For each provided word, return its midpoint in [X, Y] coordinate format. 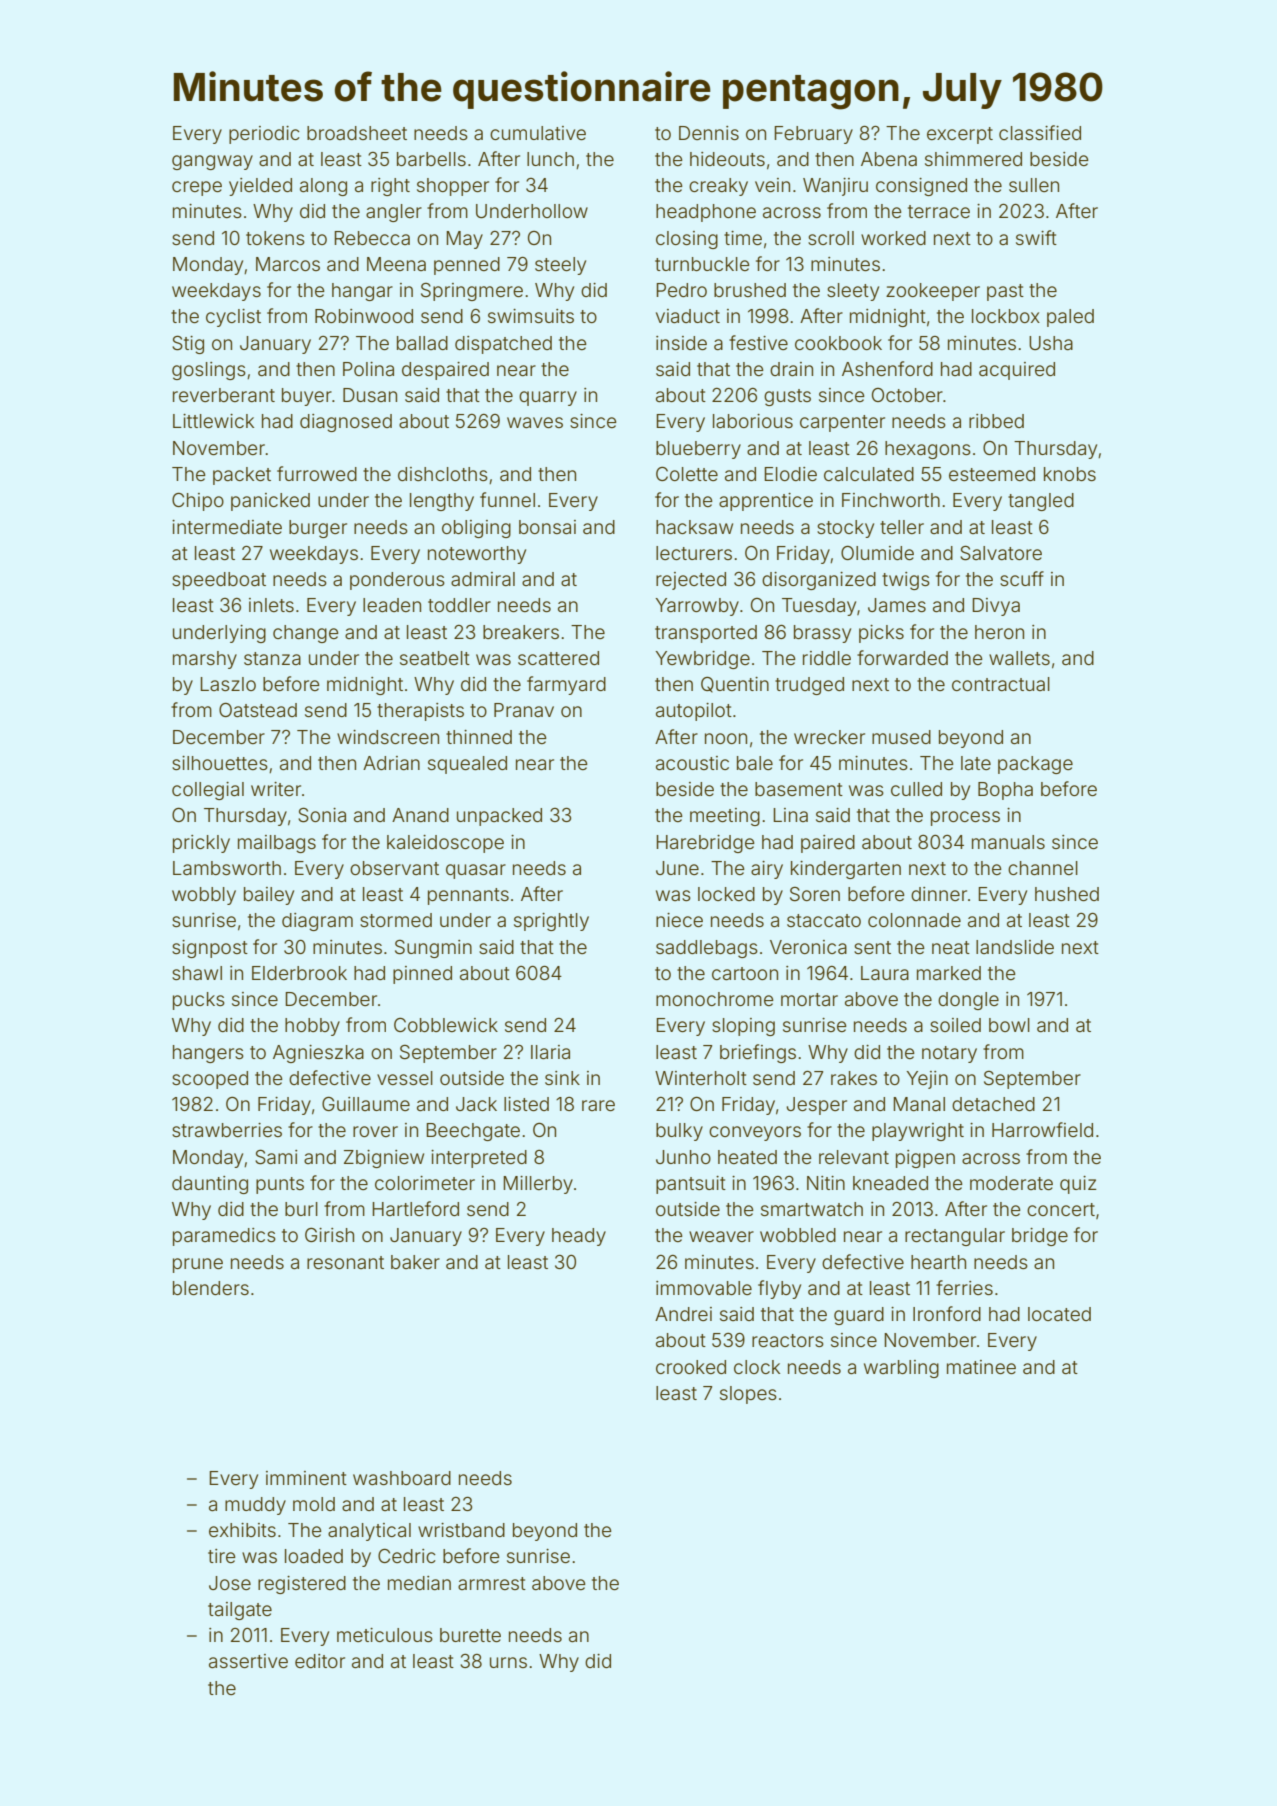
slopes [748, 1395]
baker [415, 1262]
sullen [1034, 185]
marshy [205, 660]
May [465, 240]
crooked [691, 1367]
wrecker [829, 737]
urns [508, 1662]
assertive [248, 1661]
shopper [453, 187]
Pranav [524, 710]
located [1059, 1314]
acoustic [692, 763]
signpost [210, 949]
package [1035, 765]
